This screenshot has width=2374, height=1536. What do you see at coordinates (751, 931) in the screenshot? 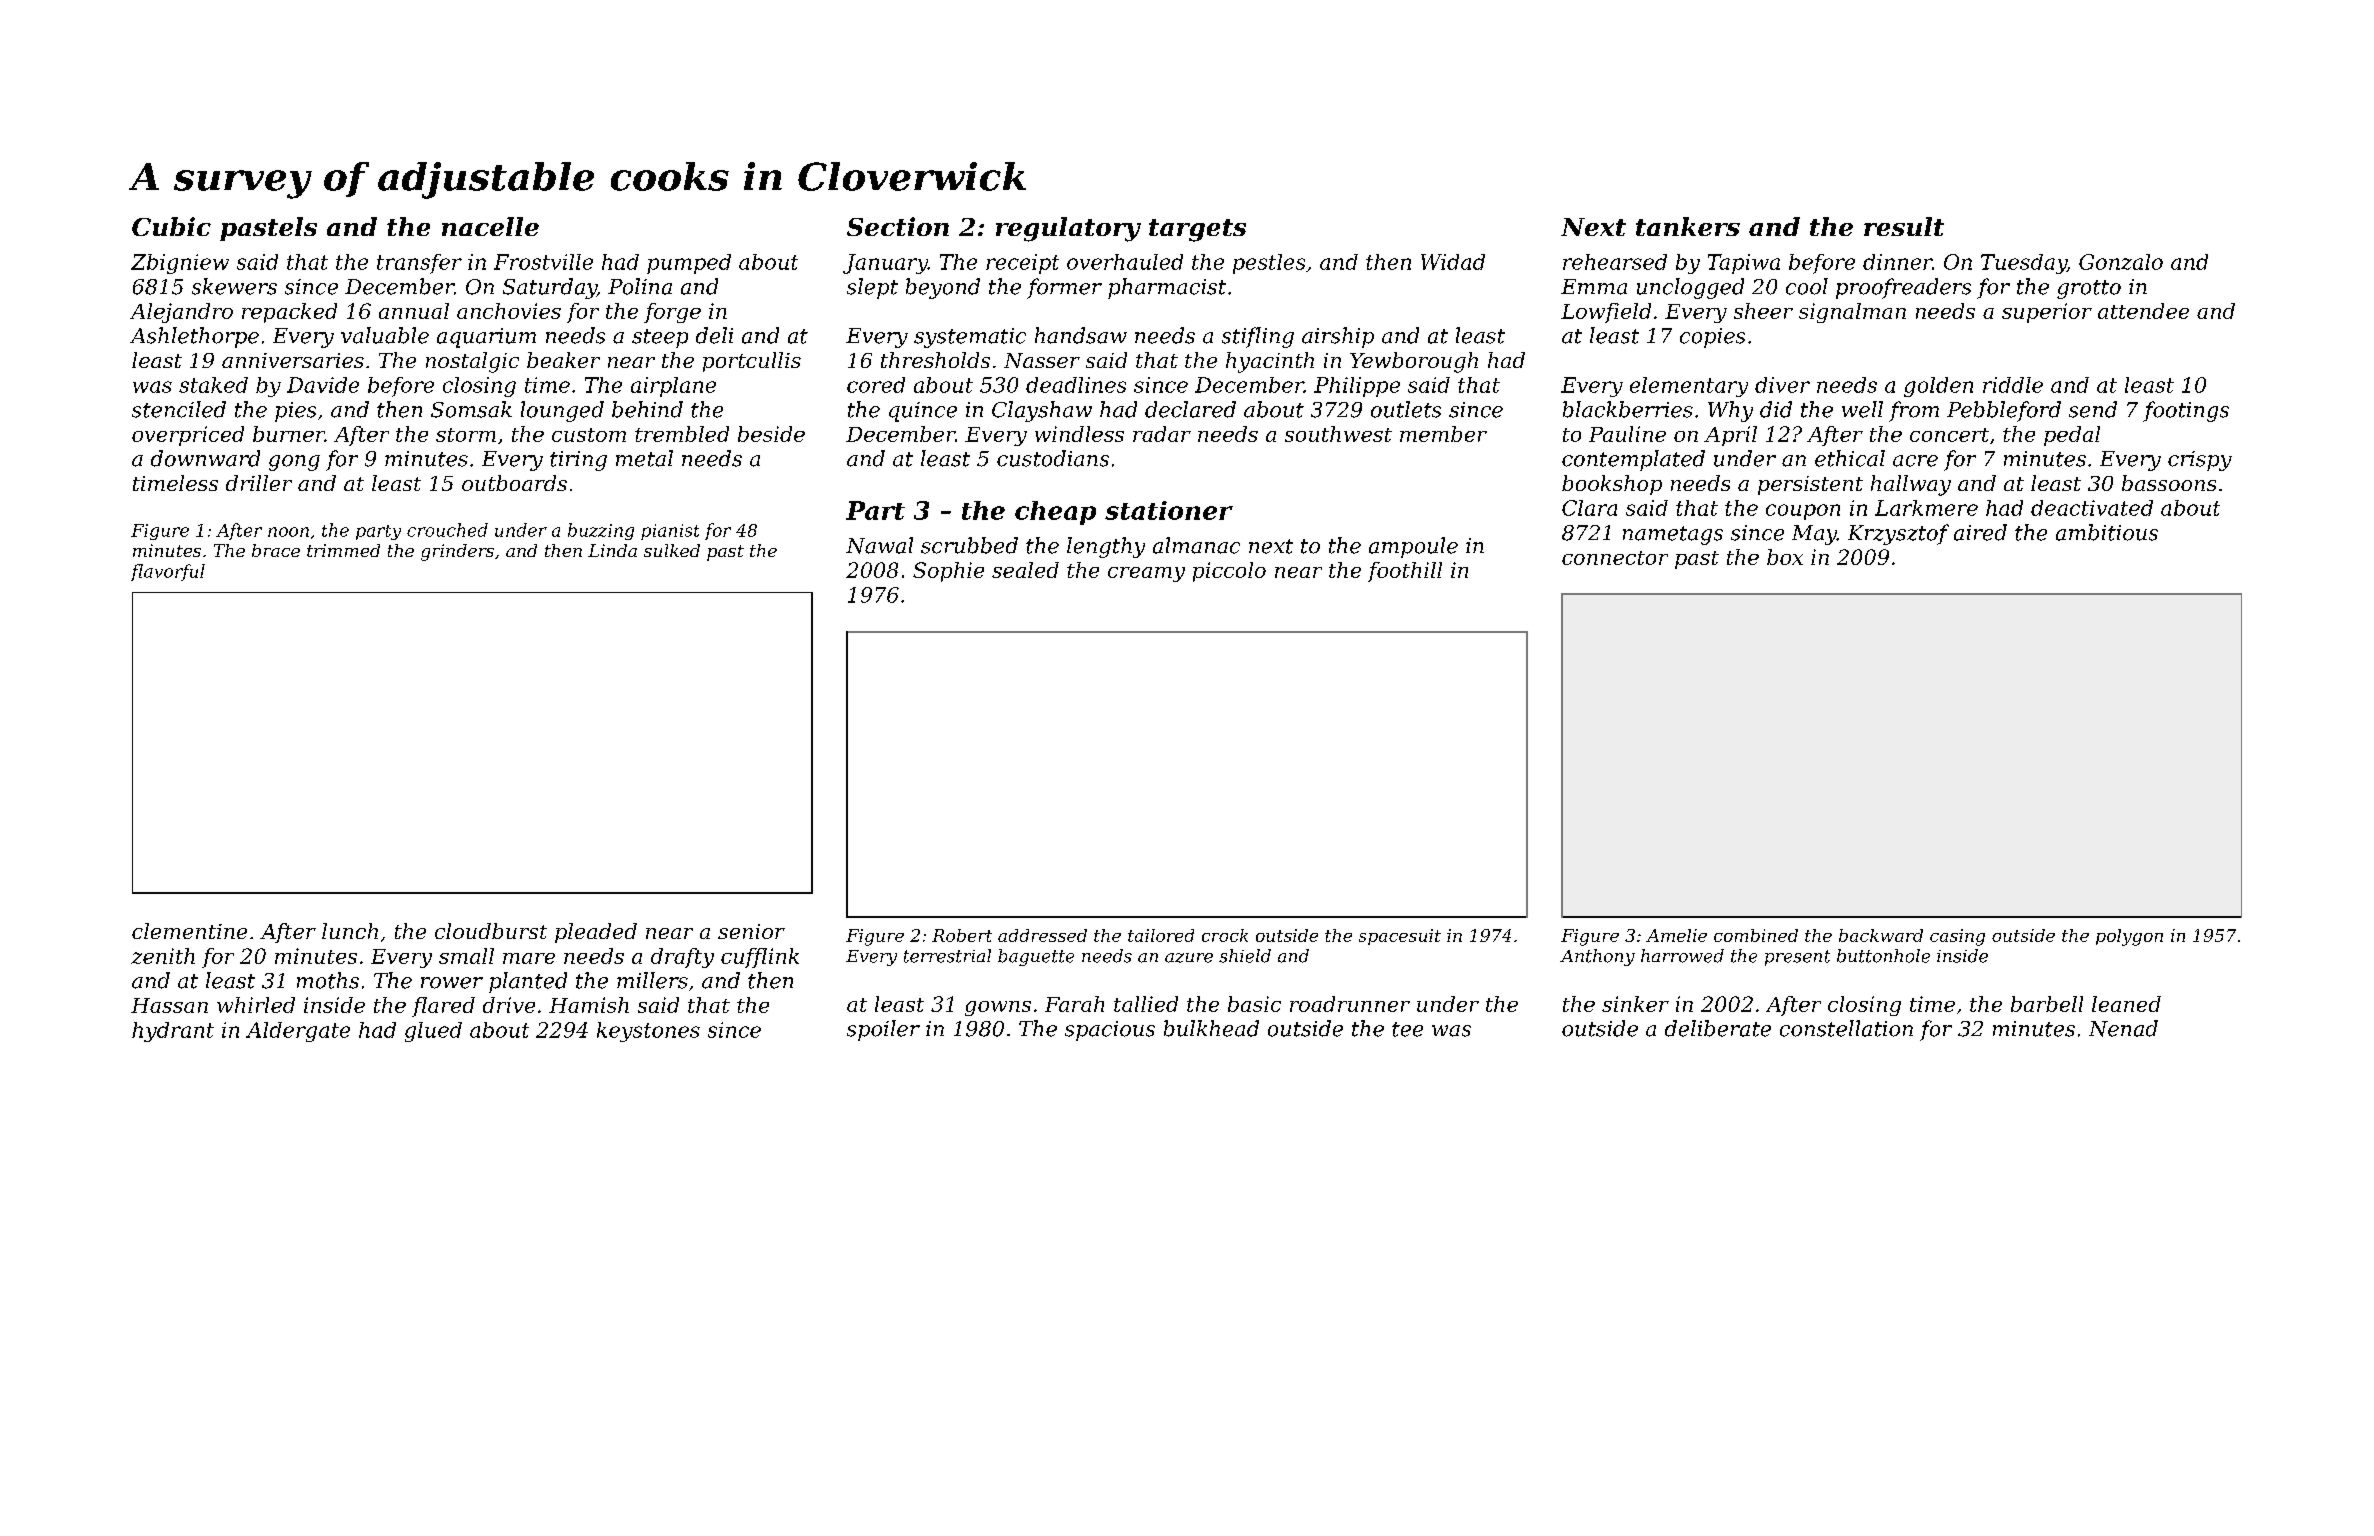
I see `senior` at bounding box center [751, 931].
